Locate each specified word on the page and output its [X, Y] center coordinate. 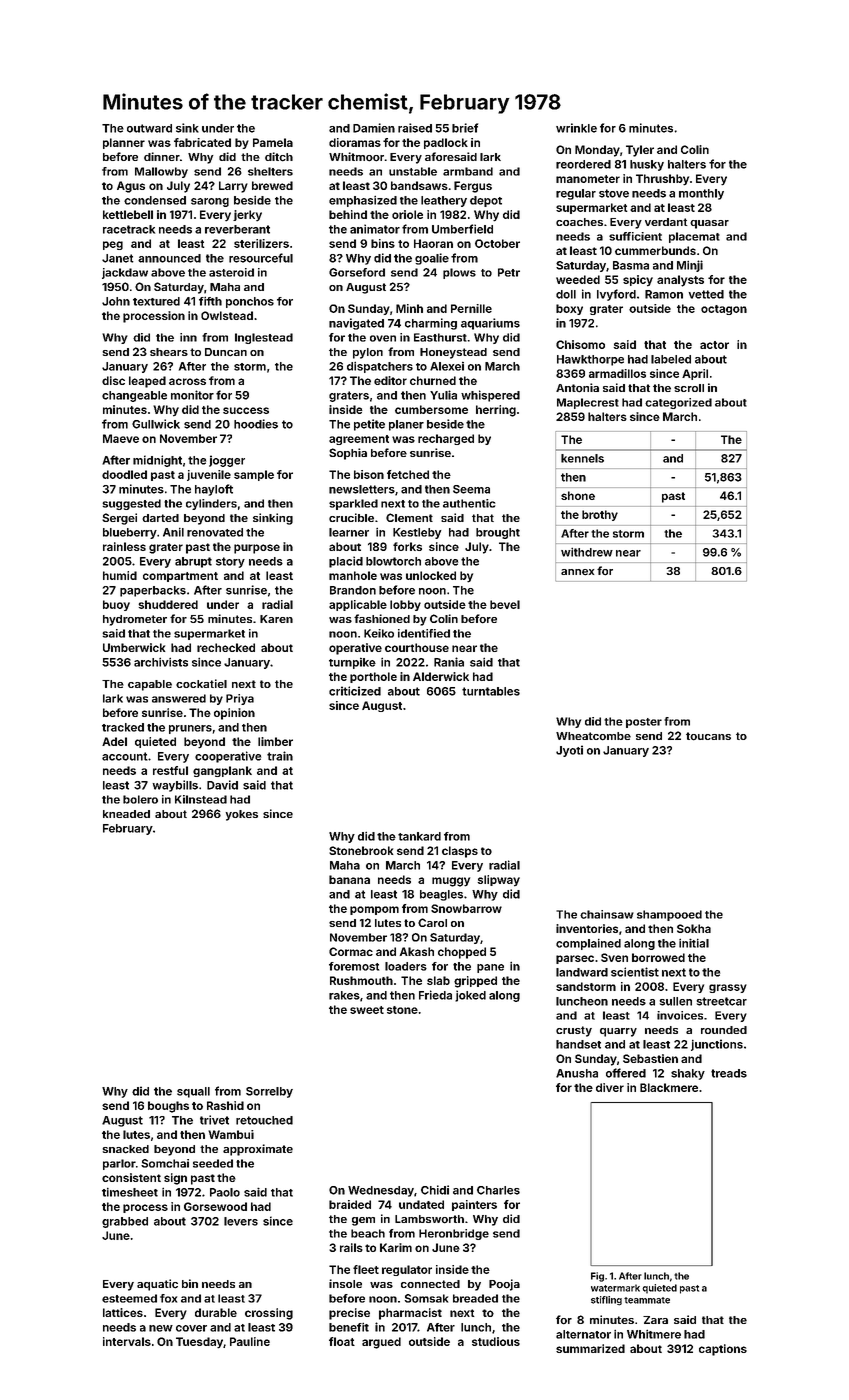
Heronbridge [454, 1234]
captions [723, 1350]
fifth [210, 301]
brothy [600, 515]
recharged [446, 439]
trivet [214, 1120]
